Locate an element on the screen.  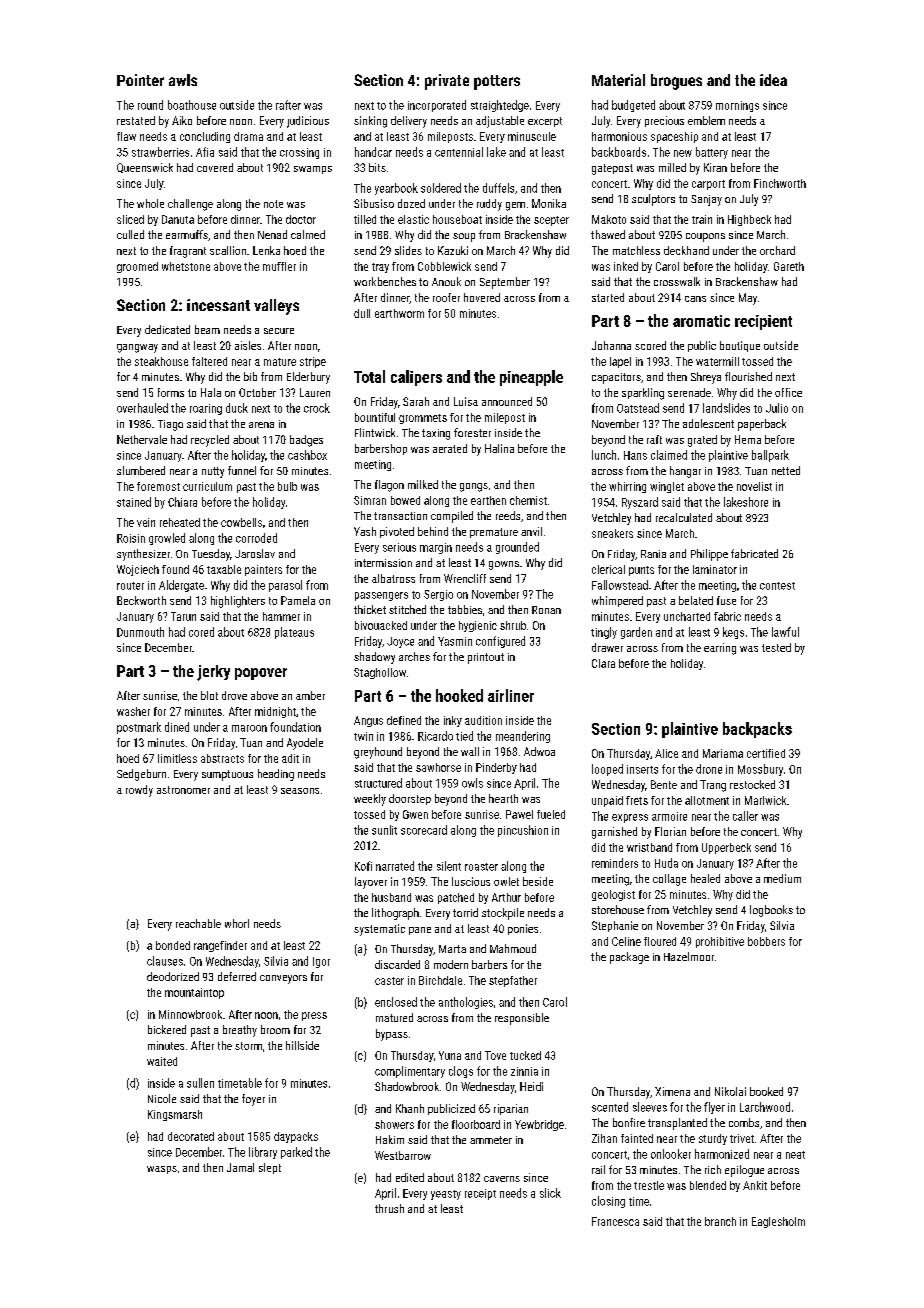
Ronan is located at coordinates (546, 610).
